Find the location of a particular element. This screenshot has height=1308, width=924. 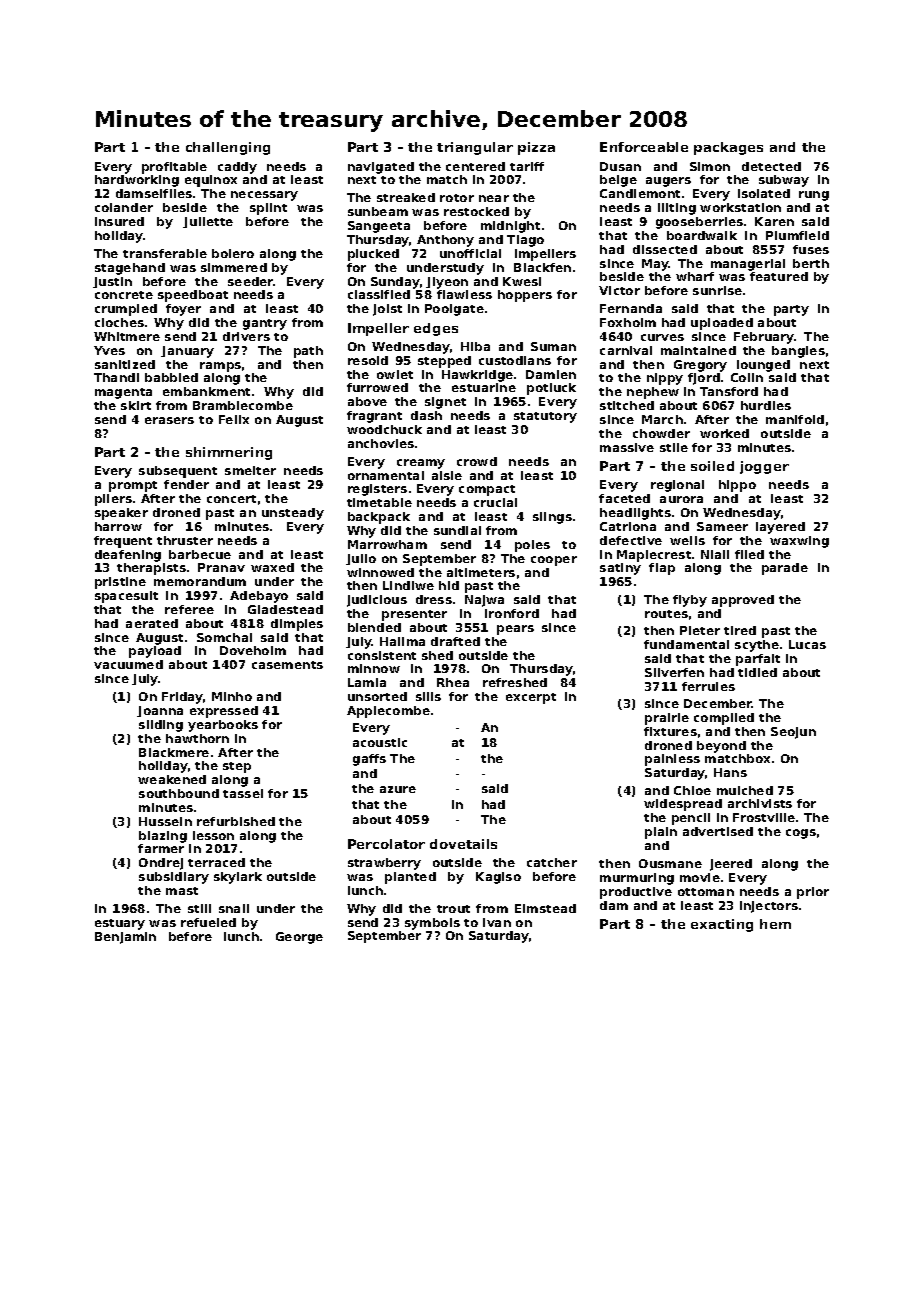

expressed is located at coordinates (224, 712).
